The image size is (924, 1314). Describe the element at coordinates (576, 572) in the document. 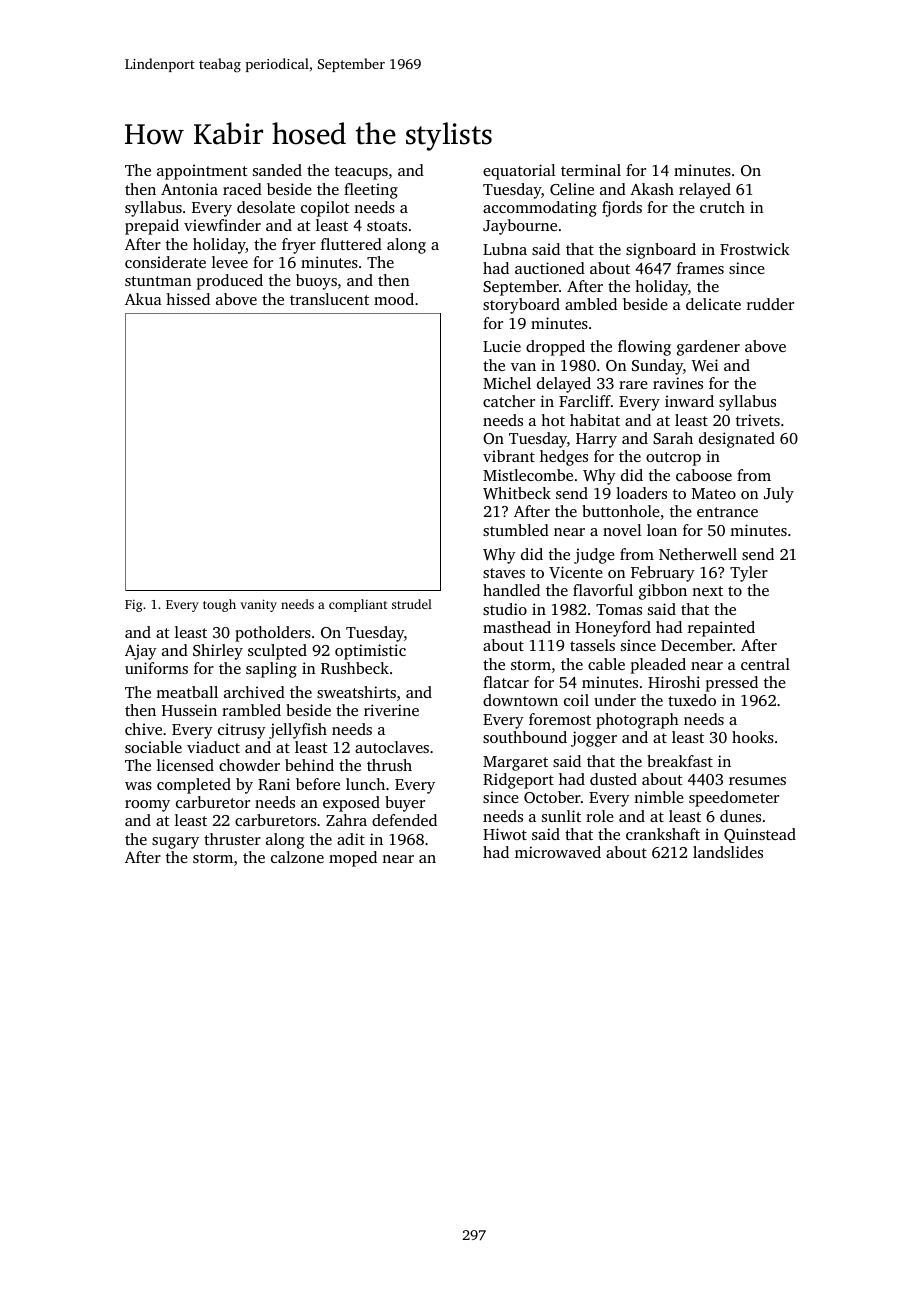

I see `Vicente` at that location.
